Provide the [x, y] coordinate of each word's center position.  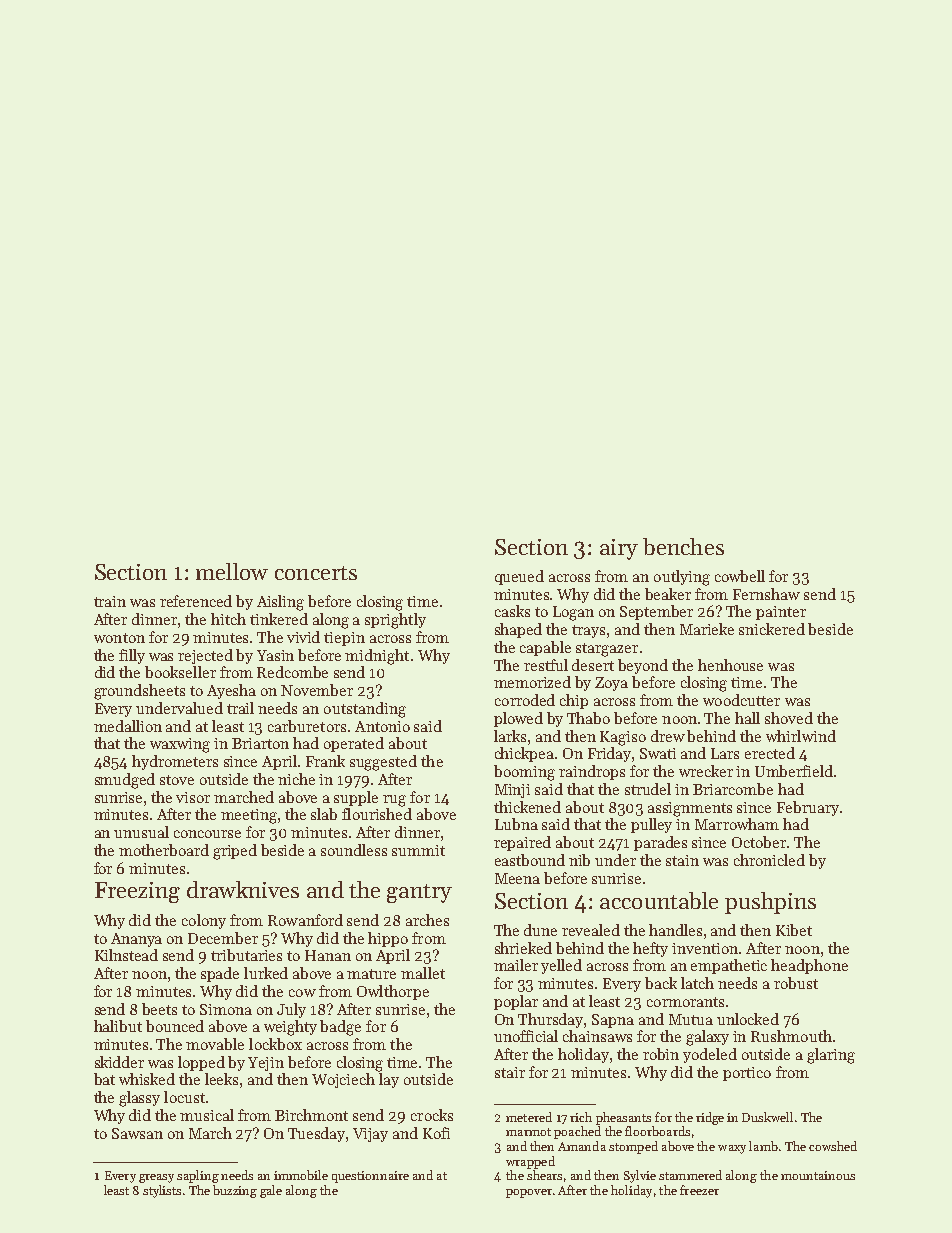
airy [619, 549]
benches [683, 546]
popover [529, 1193]
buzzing [235, 1191]
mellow [232, 571]
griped [235, 852]
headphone [809, 966]
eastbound [530, 860]
